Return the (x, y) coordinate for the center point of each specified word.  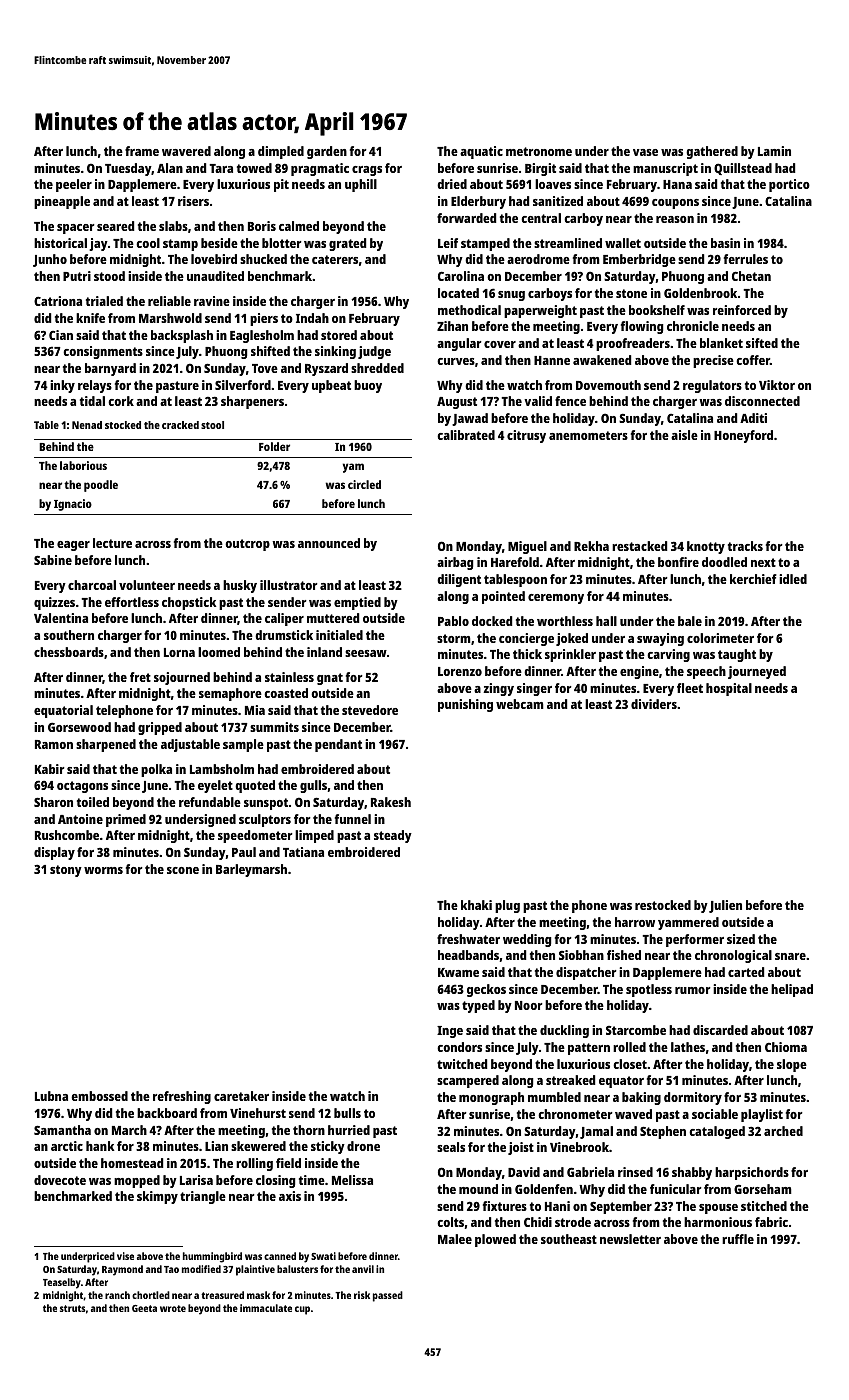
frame (142, 151)
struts (72, 1308)
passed (388, 1296)
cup (302, 1310)
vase (645, 152)
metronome (539, 151)
